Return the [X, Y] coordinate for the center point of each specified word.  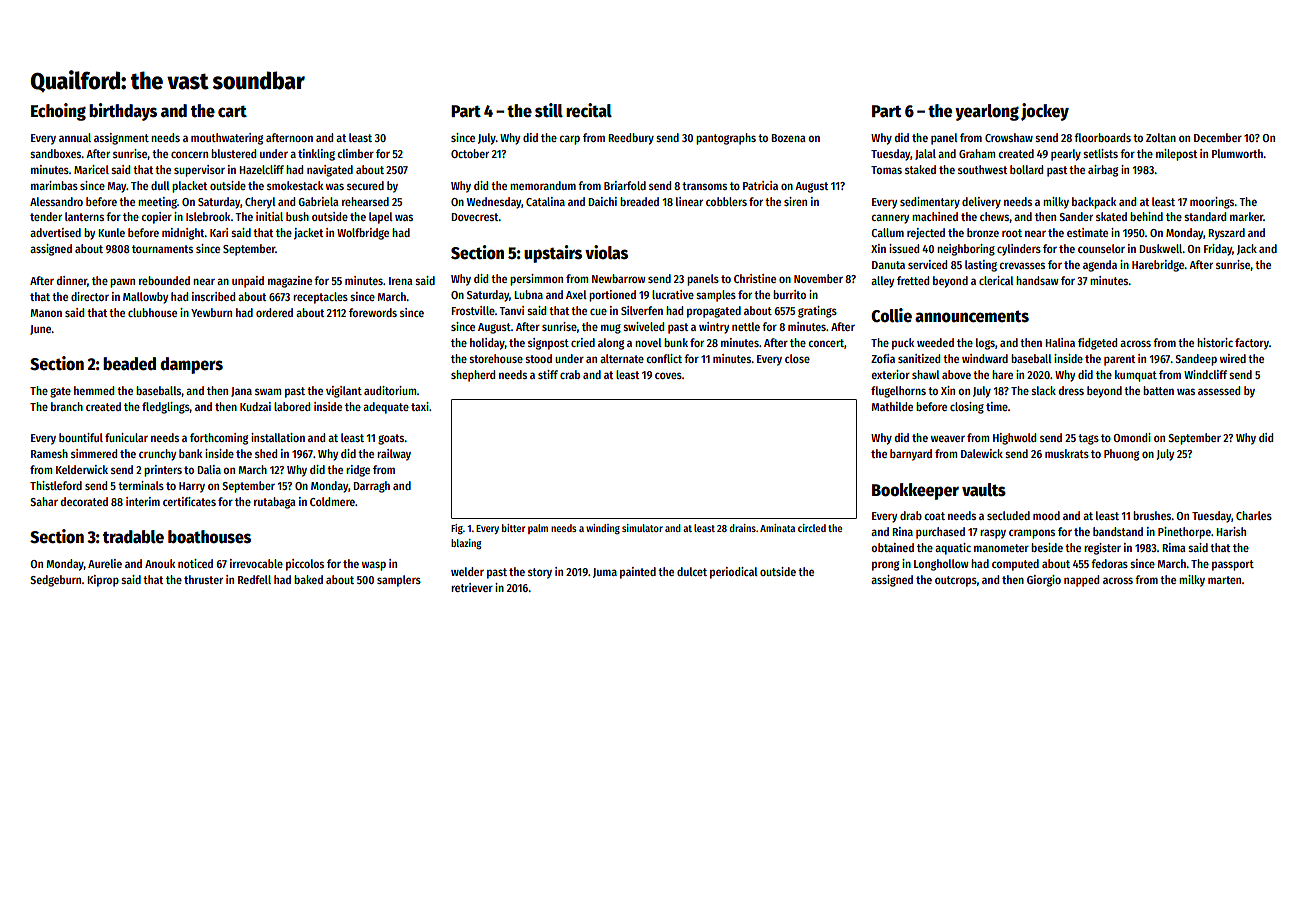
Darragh [371, 487]
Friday [1218, 250]
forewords [373, 312]
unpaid [248, 282]
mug [611, 329]
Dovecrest [475, 217]
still [549, 110]
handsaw [1037, 280]
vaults [984, 490]
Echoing [58, 112]
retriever [472, 587]
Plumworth [1237, 153]
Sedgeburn [55, 581]
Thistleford [56, 485]
